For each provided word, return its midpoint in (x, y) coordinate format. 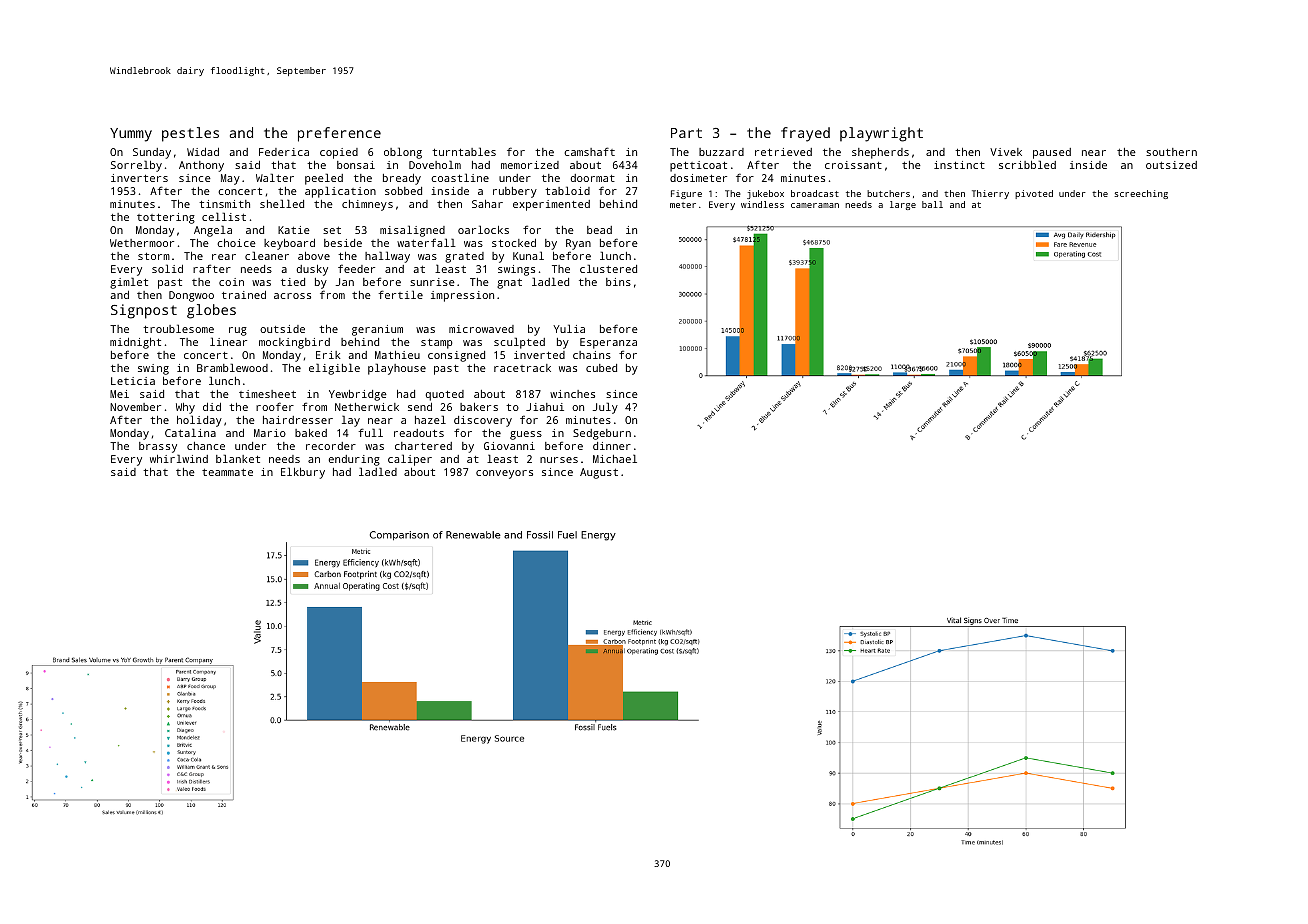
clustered (608, 268)
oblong (403, 153)
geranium (377, 330)
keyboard (289, 244)
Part (686, 133)
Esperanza (608, 343)
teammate (227, 472)
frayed (805, 134)
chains (592, 355)
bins (618, 282)
